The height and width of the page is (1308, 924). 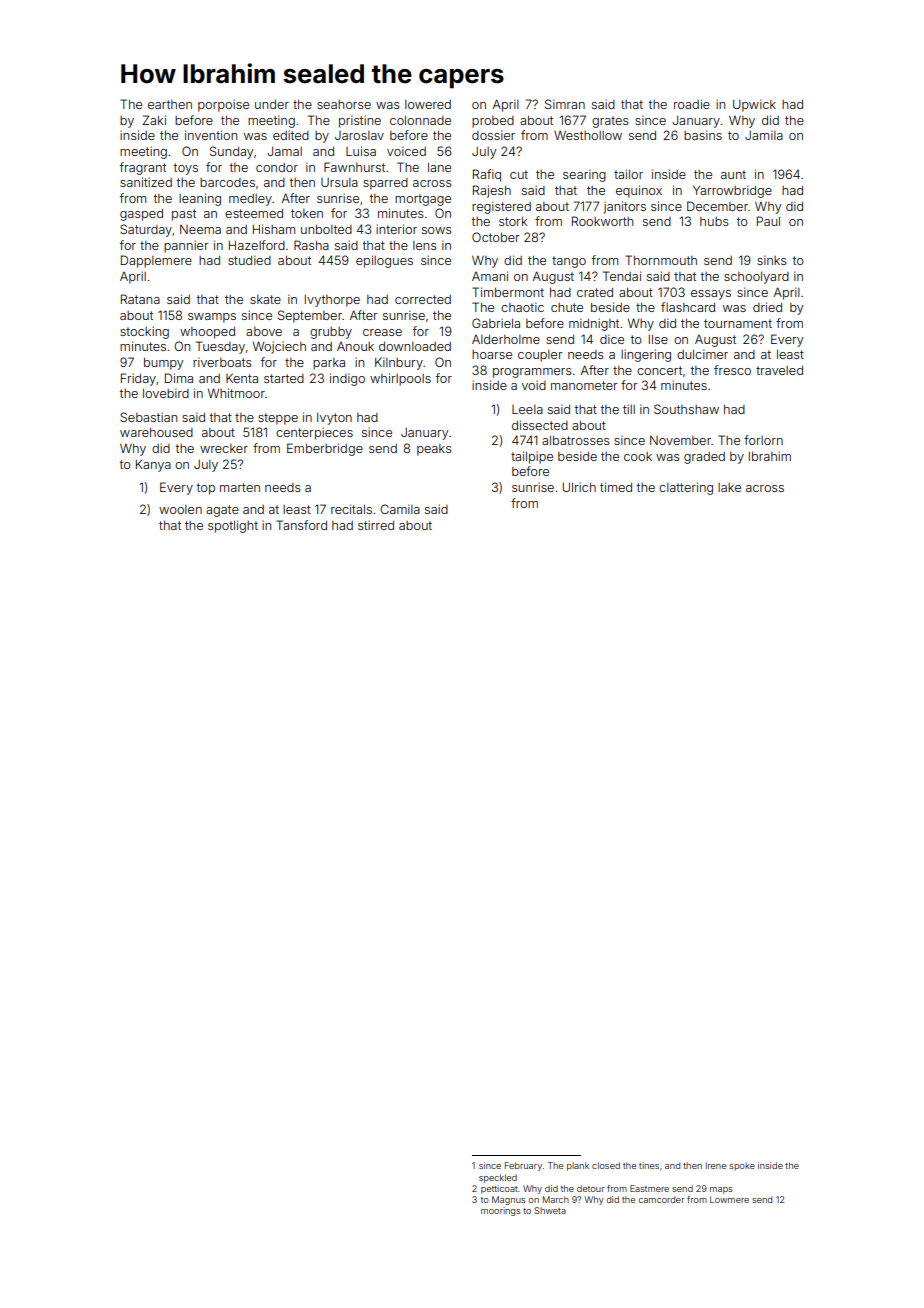 I want to click on roadie, so click(x=692, y=104).
